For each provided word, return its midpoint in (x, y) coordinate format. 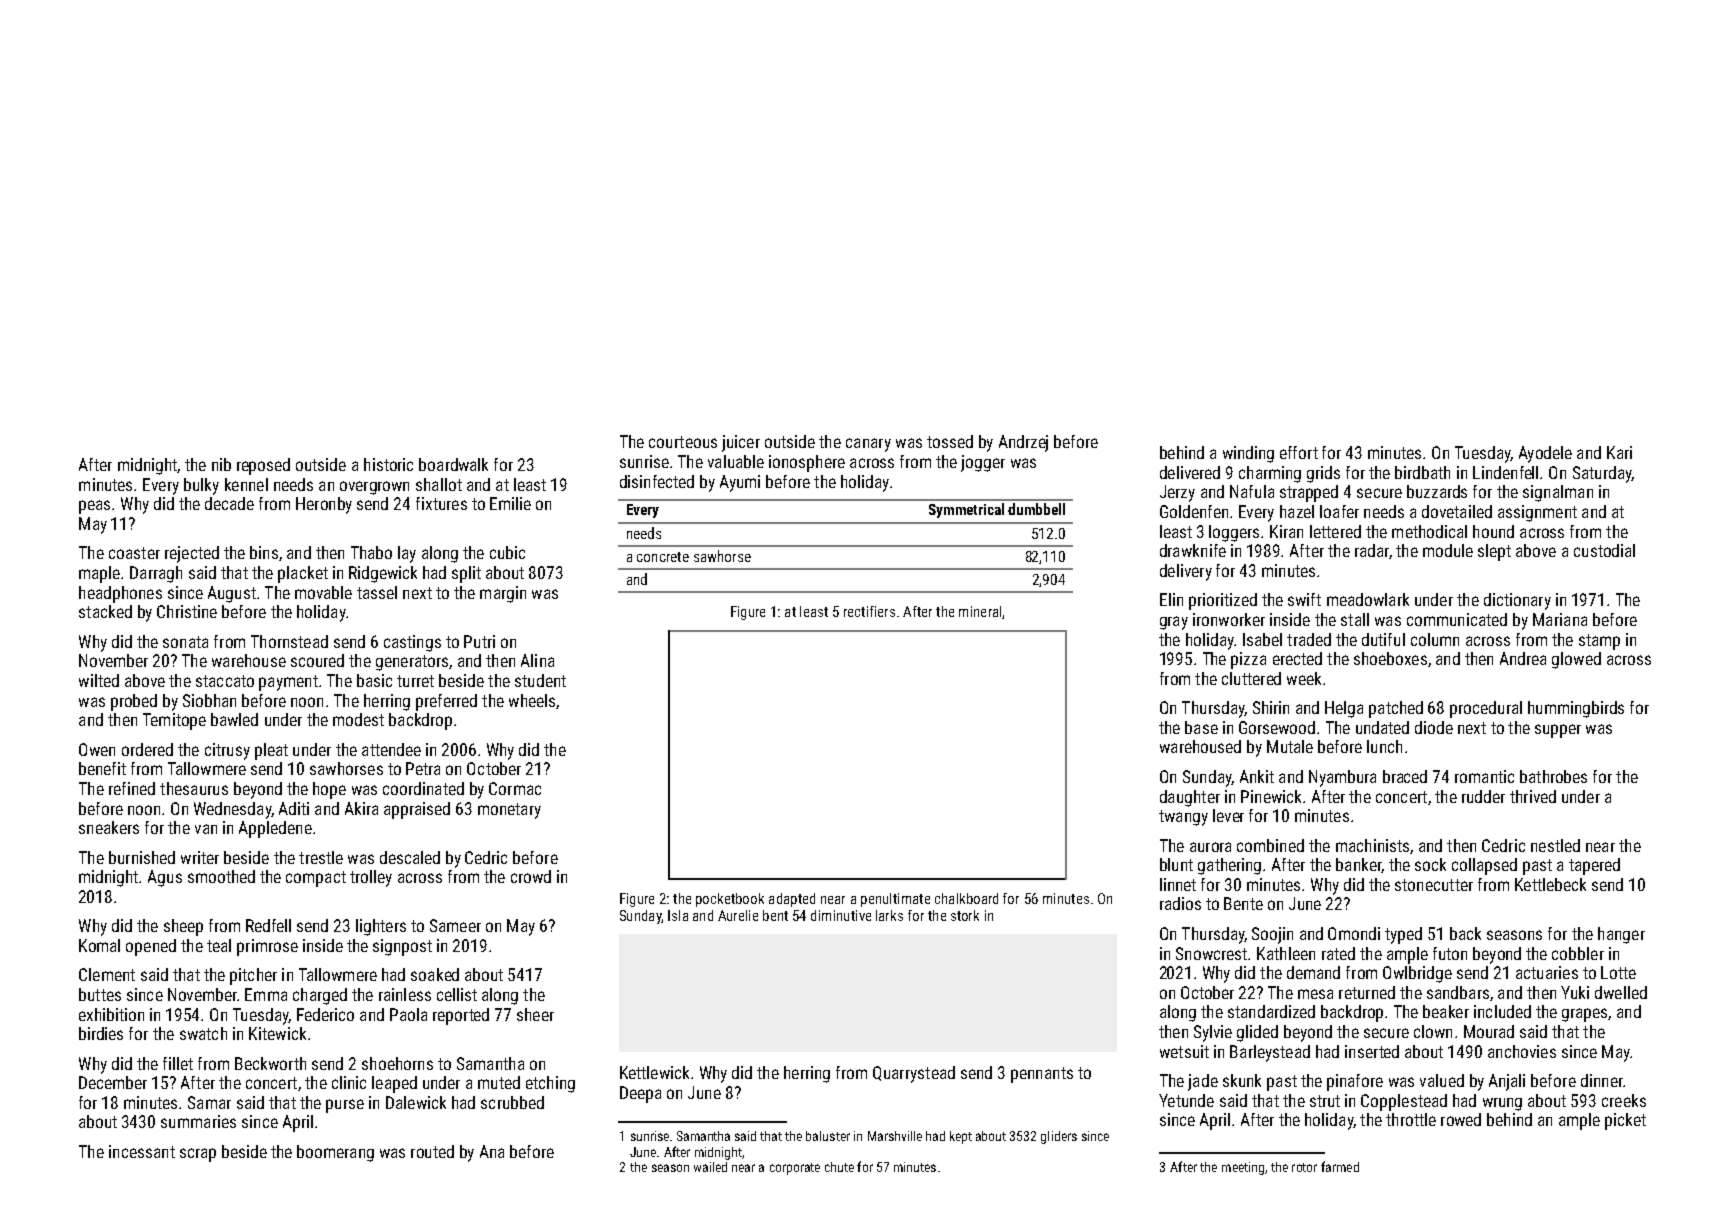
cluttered (1251, 678)
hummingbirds (1576, 709)
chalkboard (966, 898)
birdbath (1422, 472)
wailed (710, 1167)
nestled (1555, 845)
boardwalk (453, 464)
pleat (271, 751)
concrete (663, 557)
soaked (435, 974)
